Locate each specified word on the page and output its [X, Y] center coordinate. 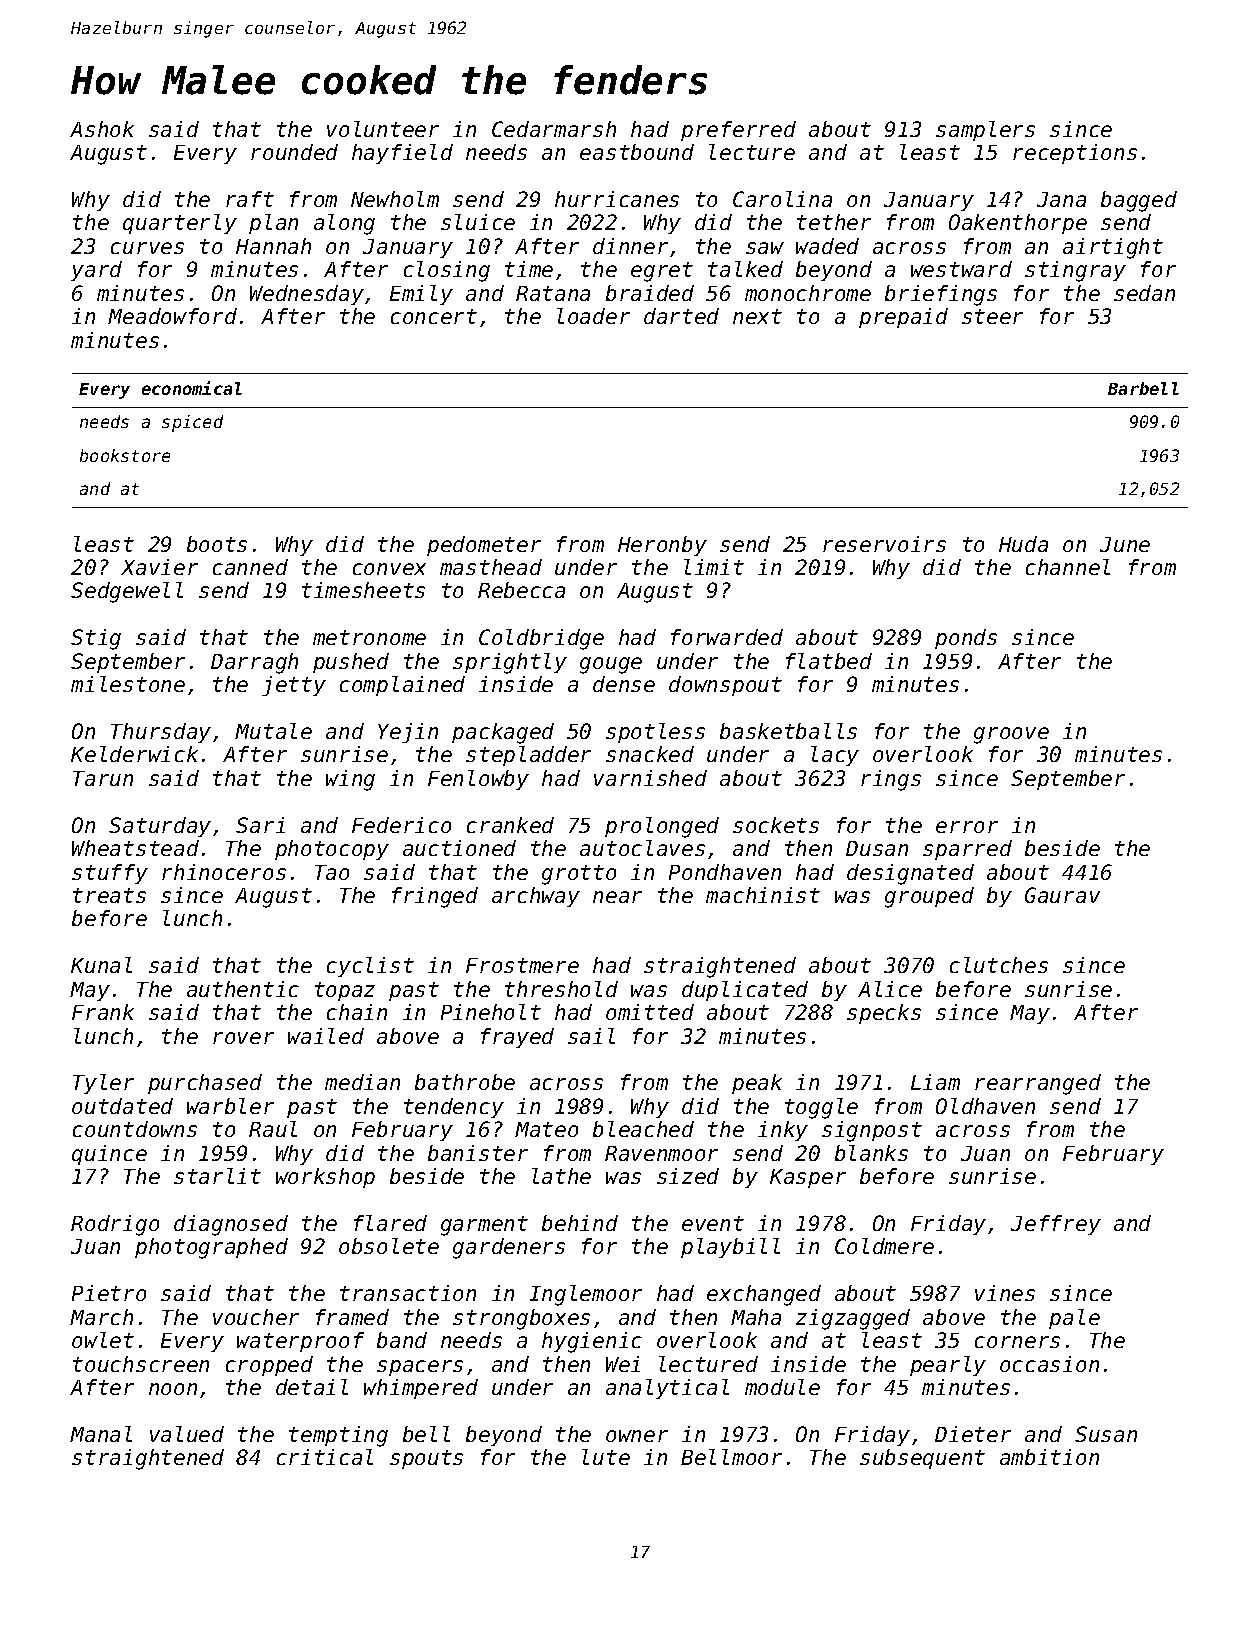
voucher [256, 1317]
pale [1074, 1319]
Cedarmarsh [554, 129]
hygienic [592, 1342]
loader [593, 316]
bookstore [125, 455]
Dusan [877, 848]
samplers [985, 131]
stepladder [528, 756]
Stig [96, 639]
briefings [941, 295]
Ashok [102, 129]
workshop [325, 1178]
